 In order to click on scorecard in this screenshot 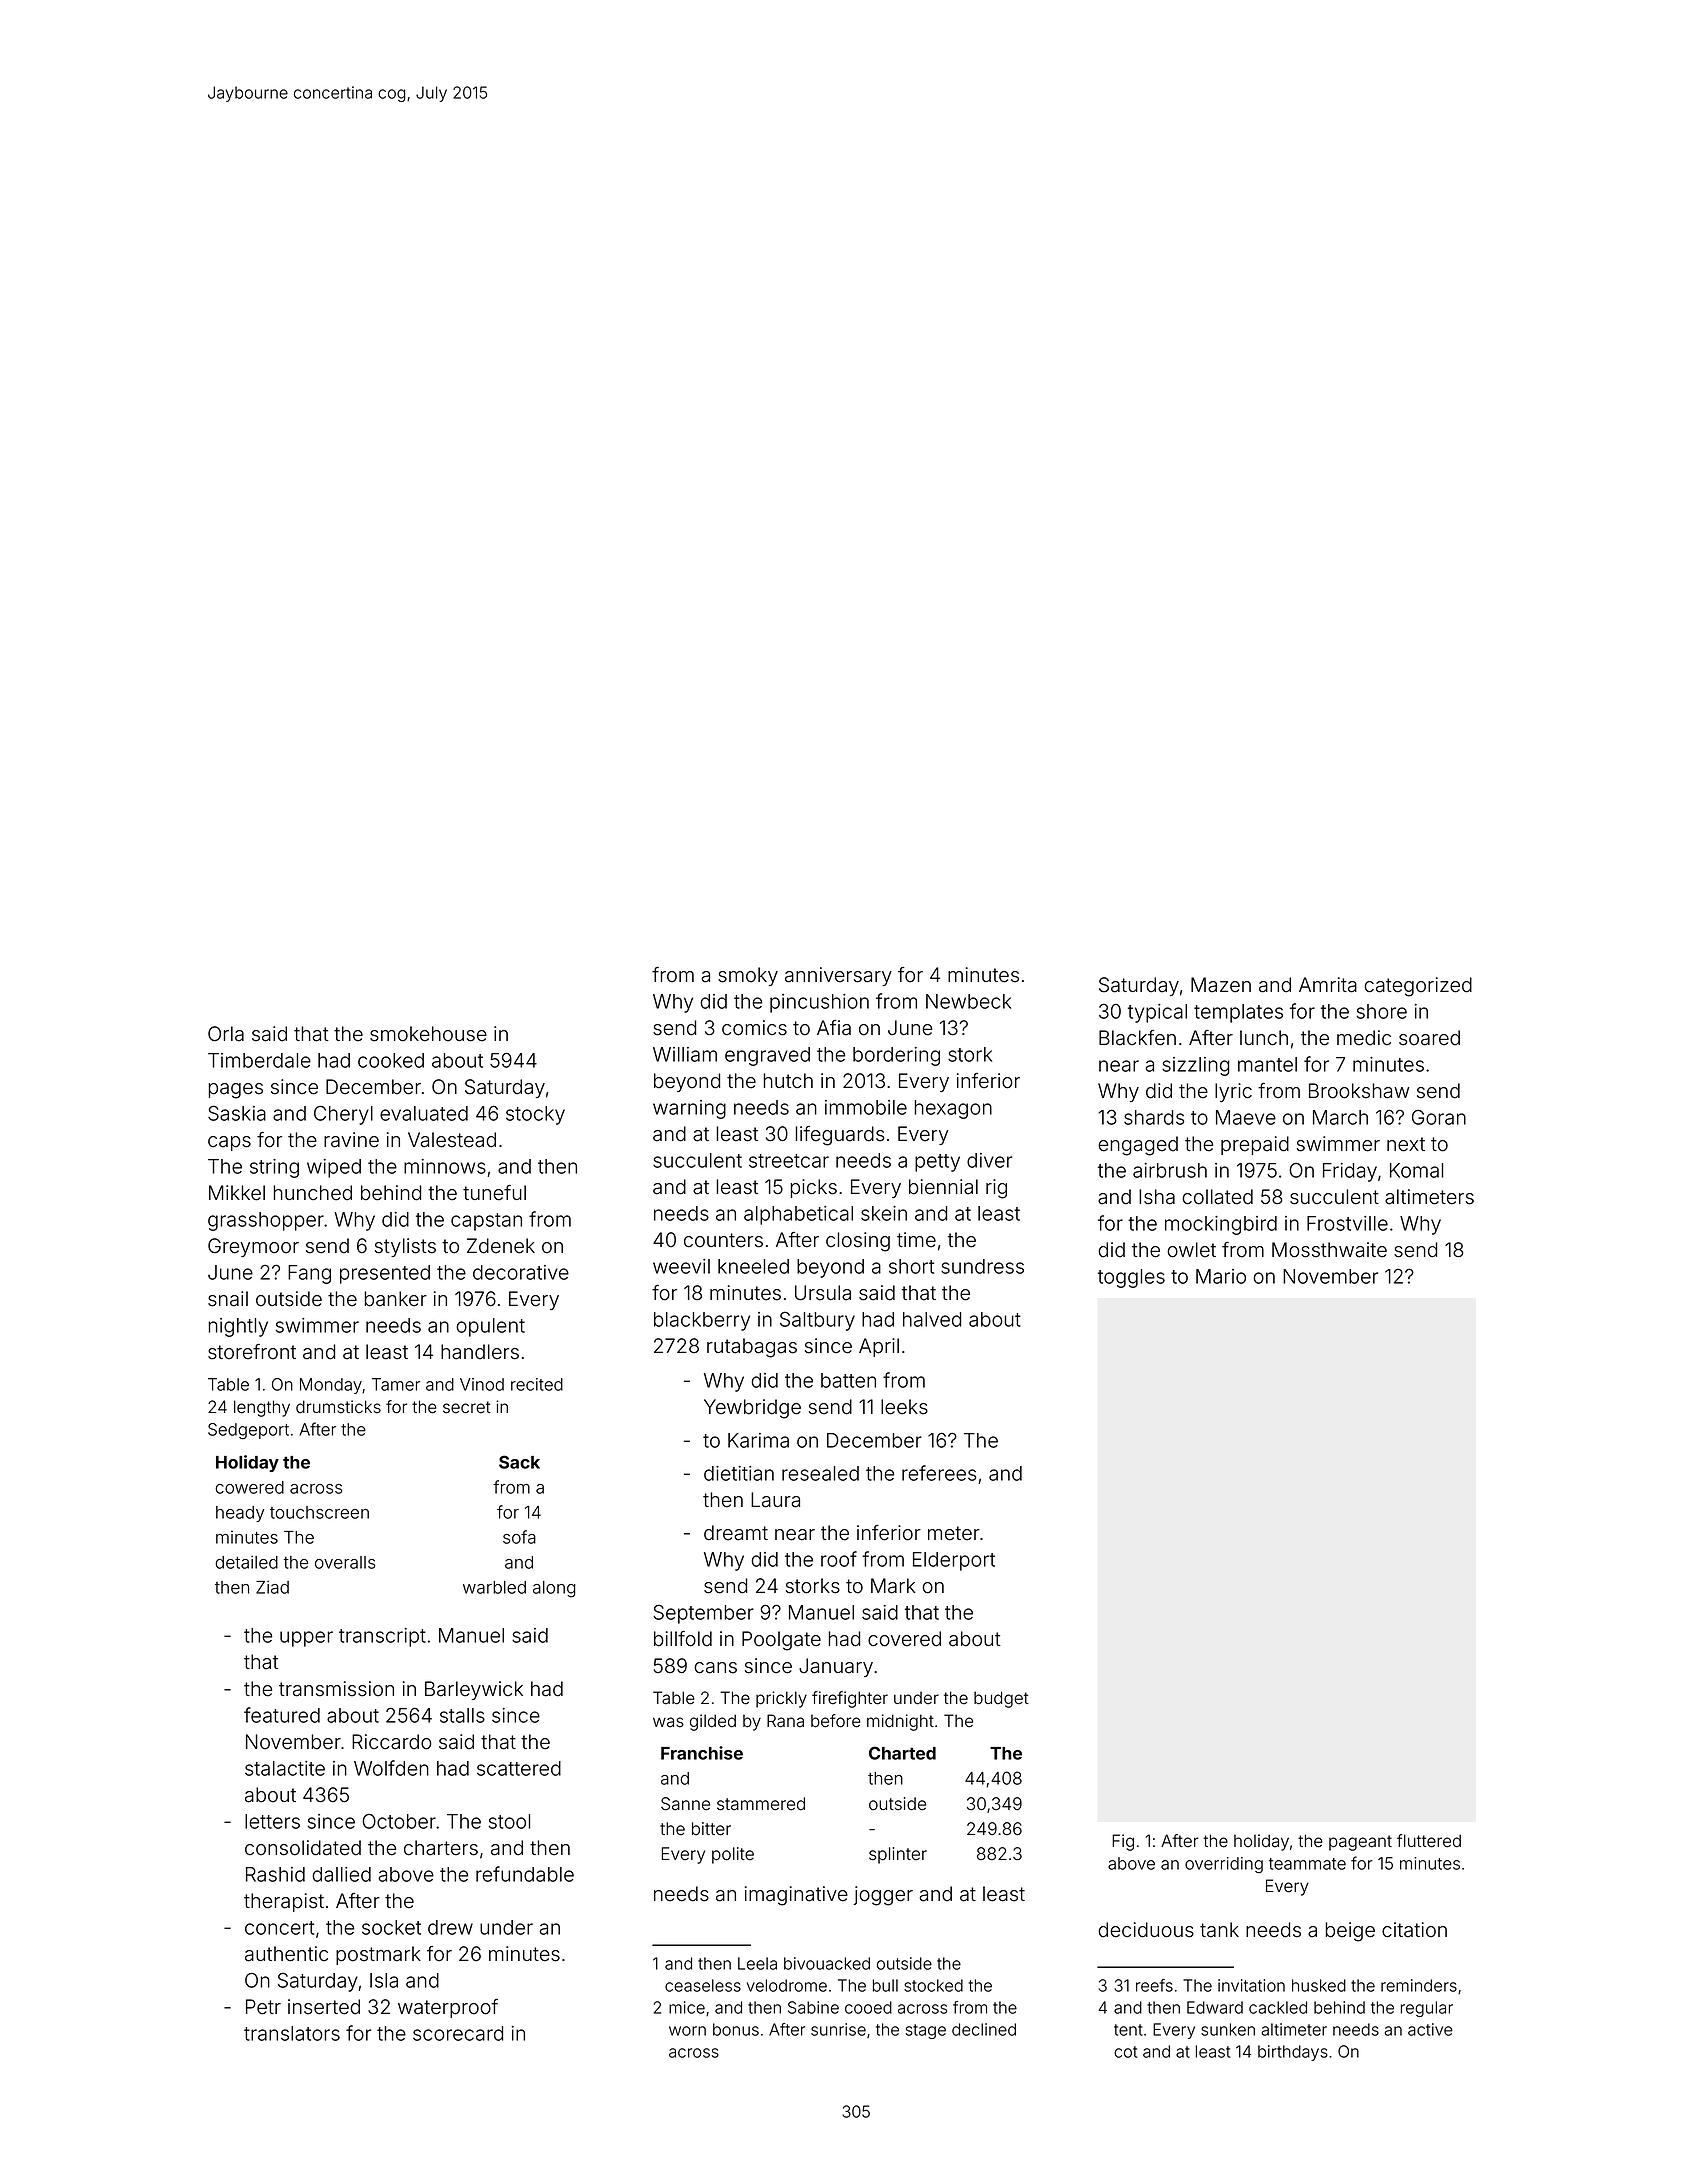, I will do `click(458, 2033)`.
